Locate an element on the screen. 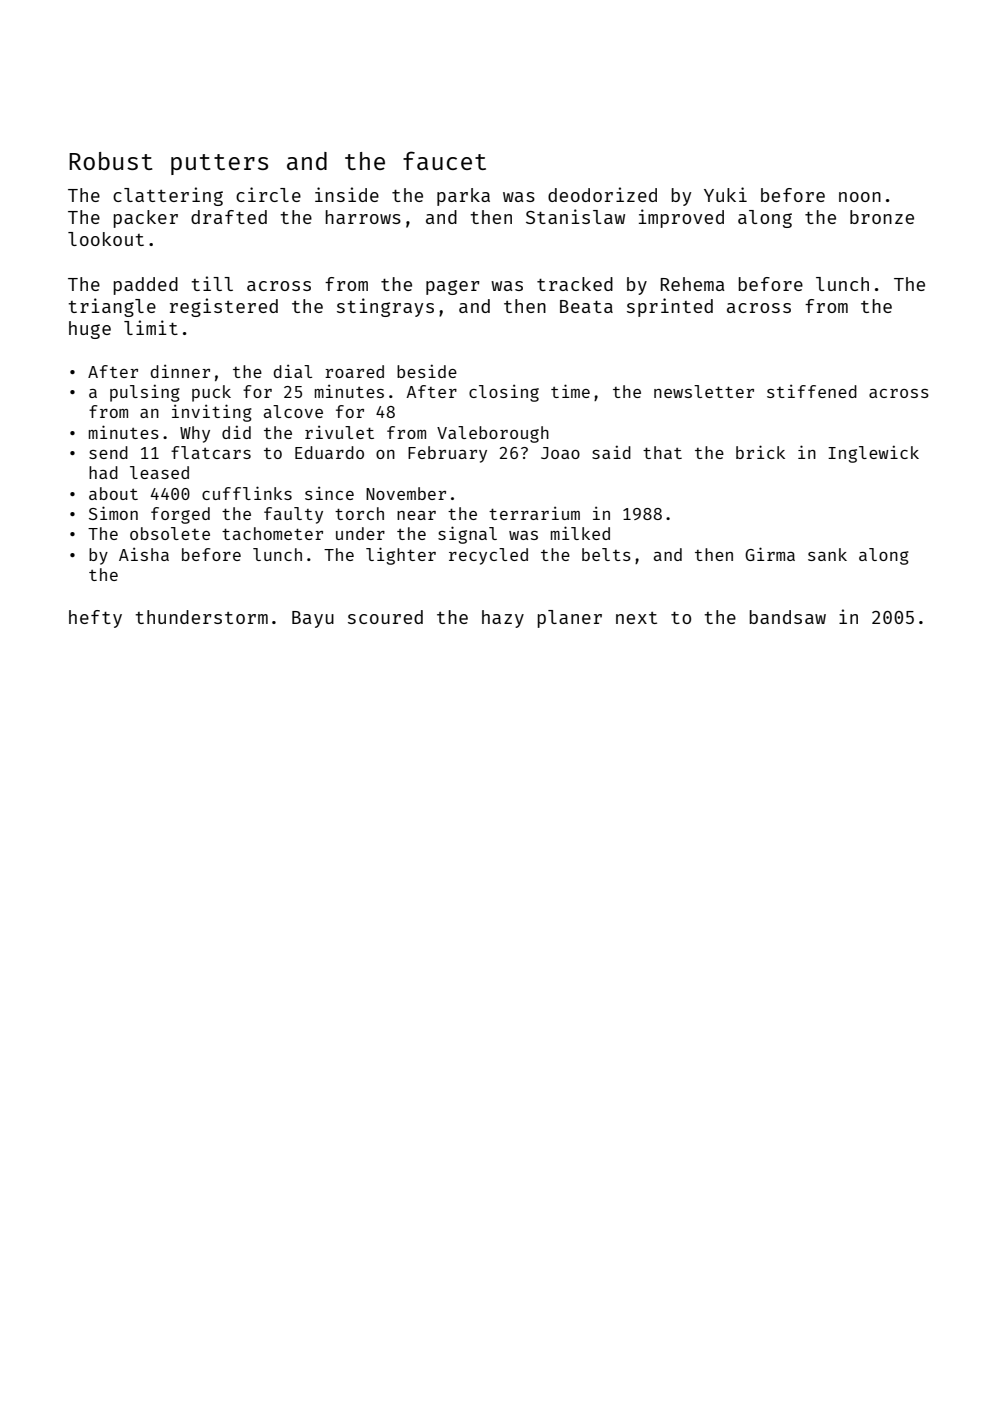 The height and width of the screenshot is (1424, 1003). till is located at coordinates (212, 283).
